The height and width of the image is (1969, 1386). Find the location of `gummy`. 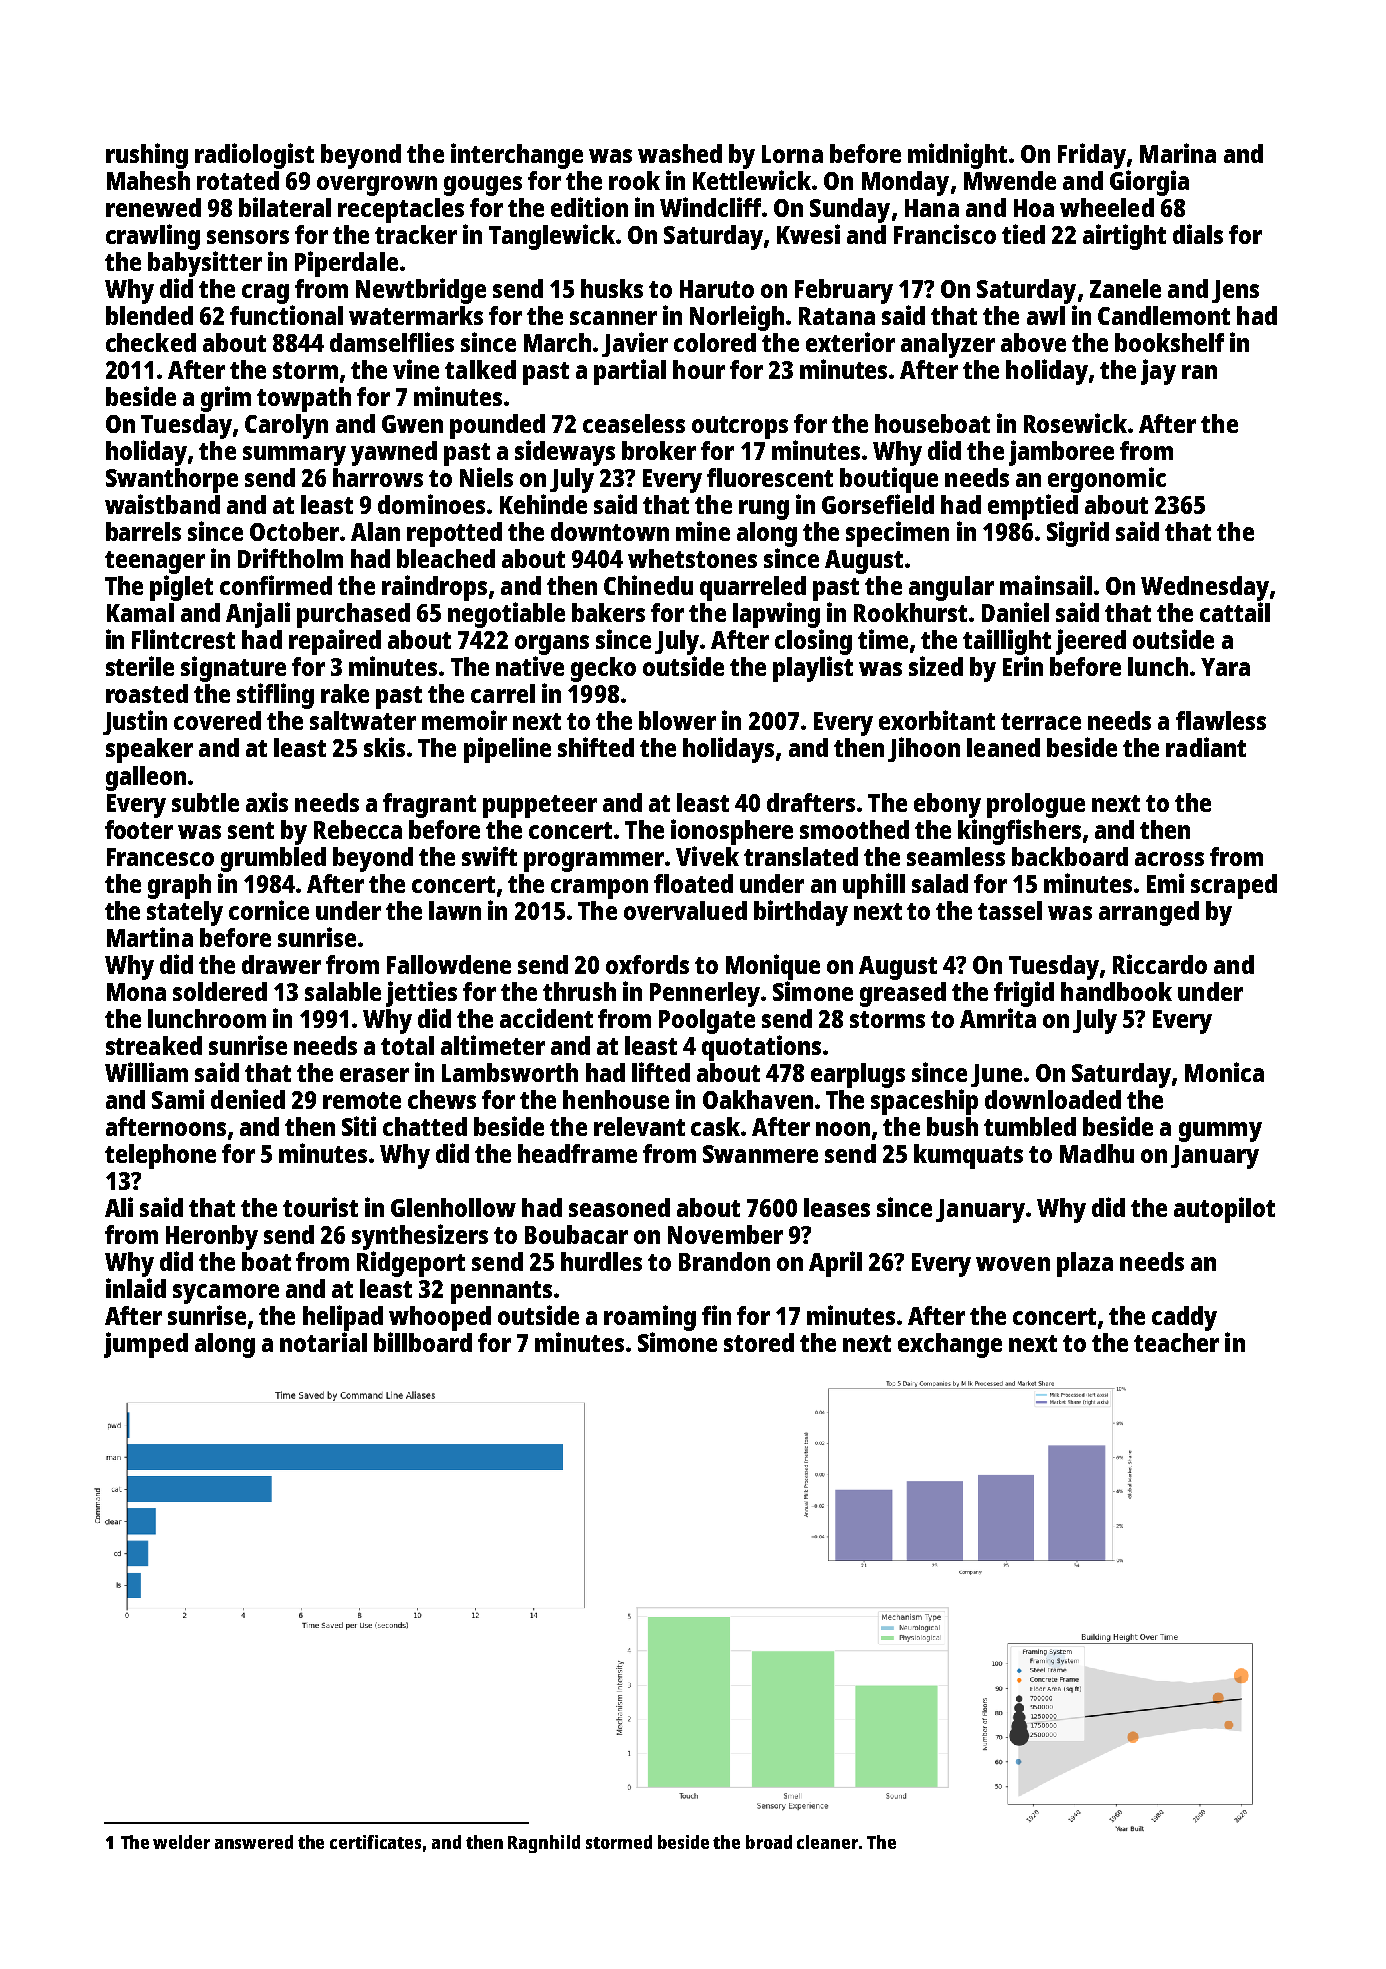

gummy is located at coordinates (1220, 1132).
